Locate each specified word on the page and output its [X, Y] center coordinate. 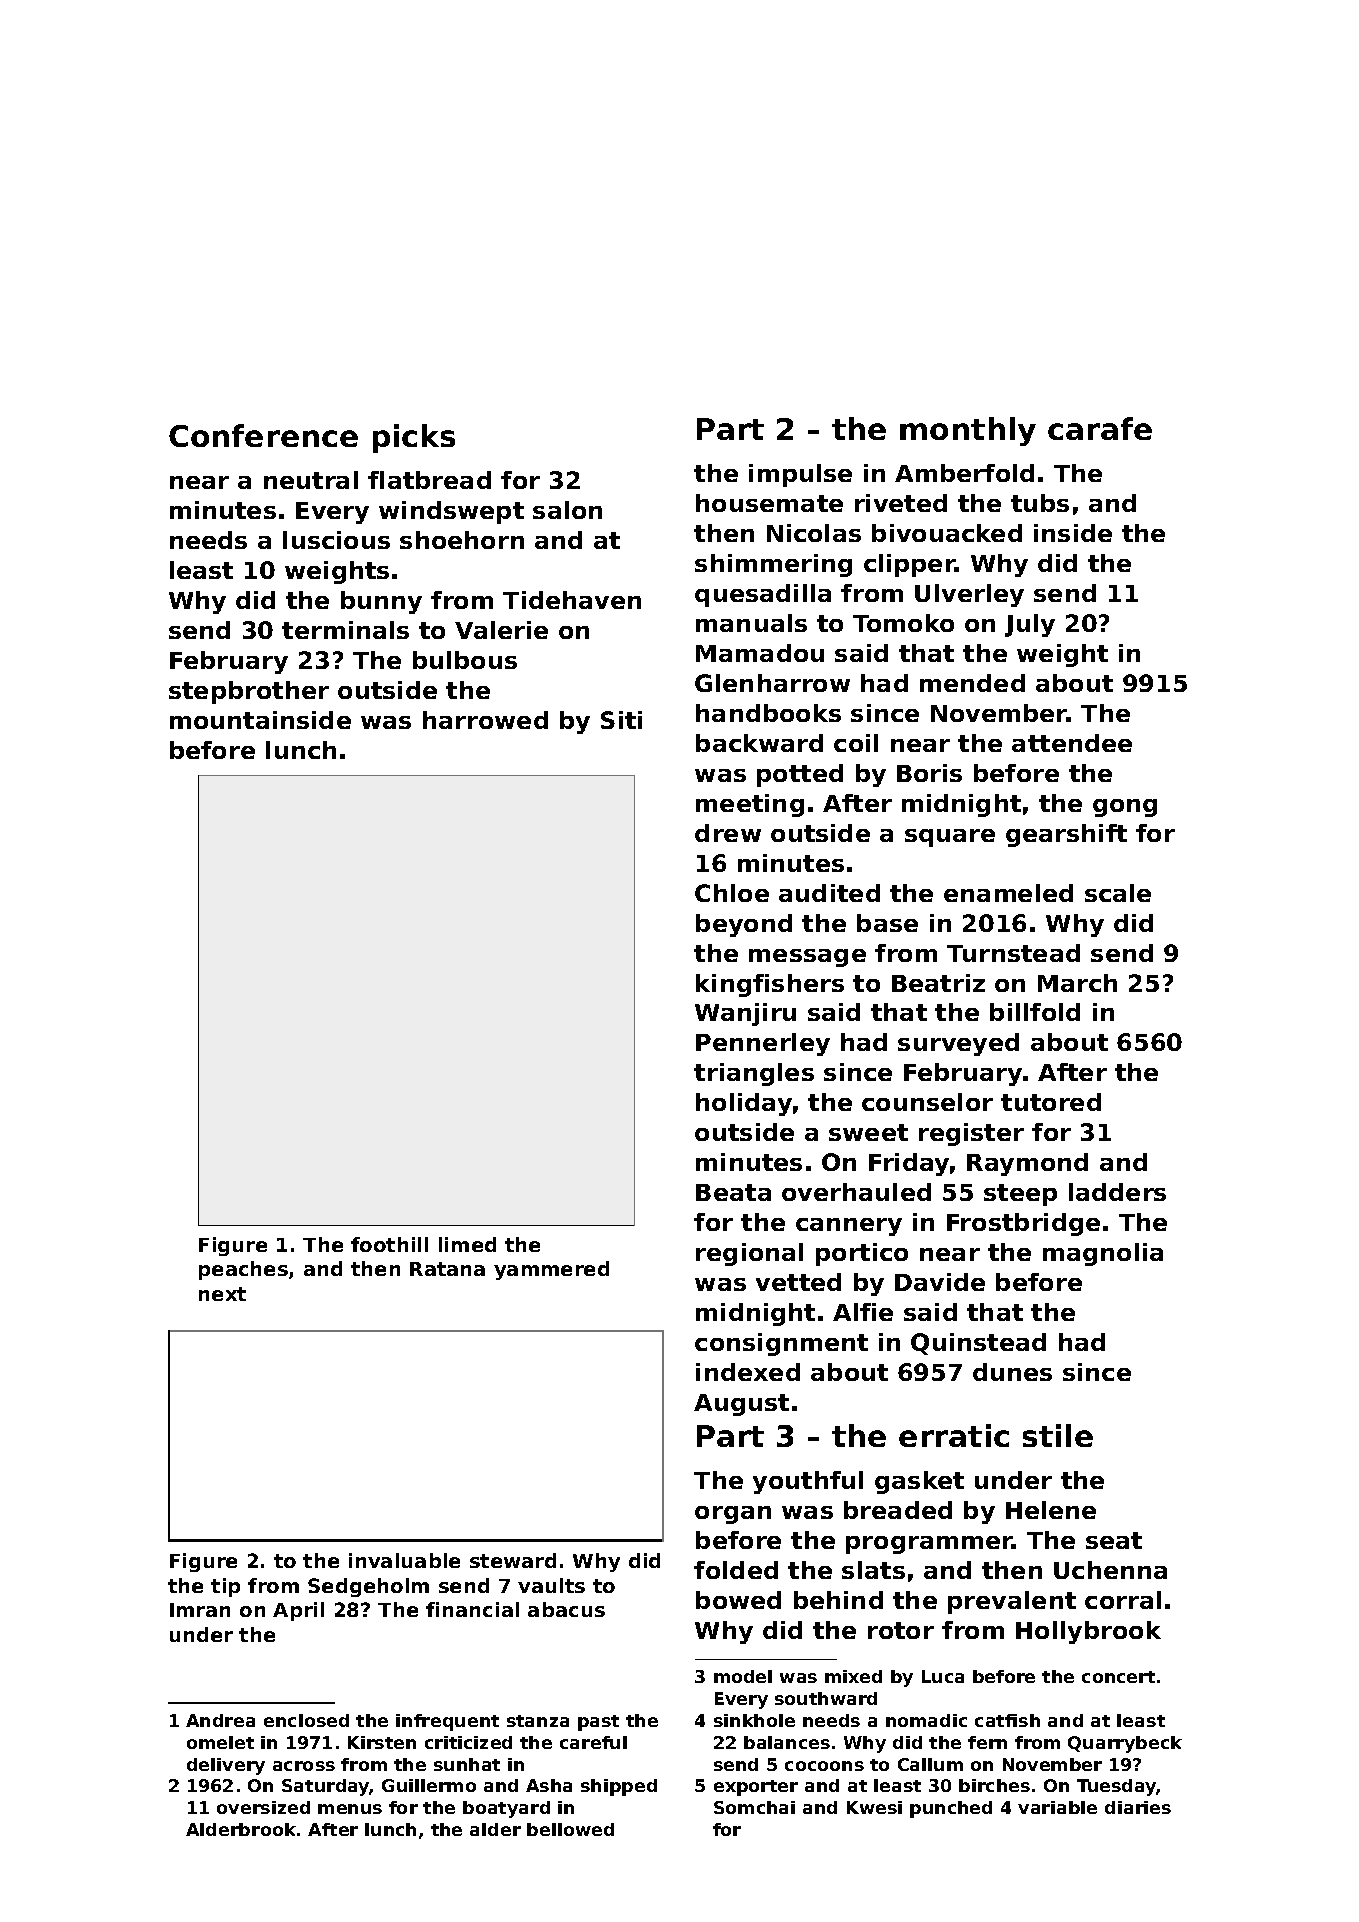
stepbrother [249, 692]
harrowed [485, 720]
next [222, 1294]
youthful [808, 1482]
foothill [389, 1244]
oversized [263, 1807]
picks [414, 438]
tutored [1051, 1102]
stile [1058, 1435]
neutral [311, 480]
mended [972, 683]
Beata [733, 1192]
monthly [968, 431]
